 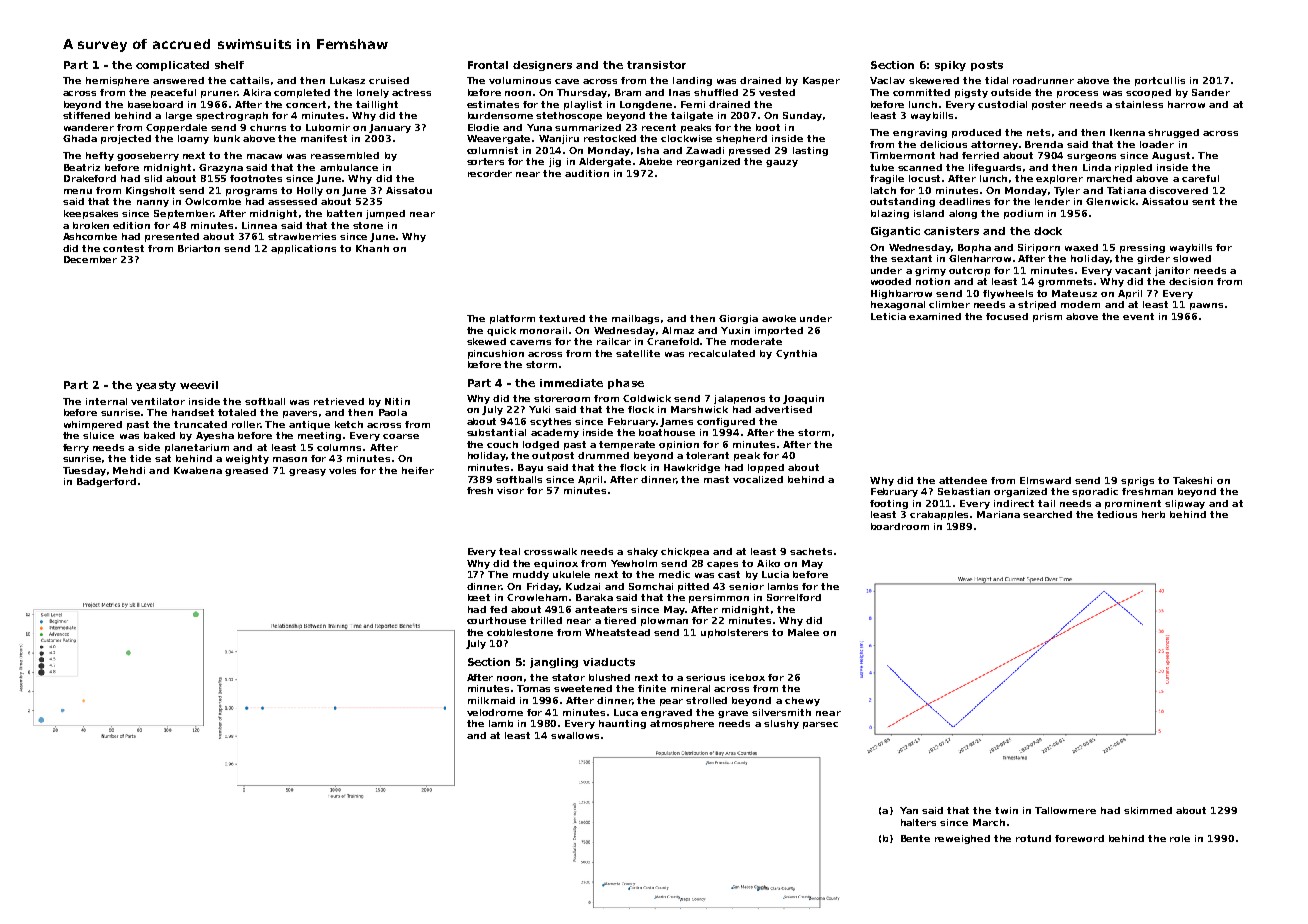 What do you see at coordinates (562, 318) in the image?
I see `textured` at bounding box center [562, 318].
